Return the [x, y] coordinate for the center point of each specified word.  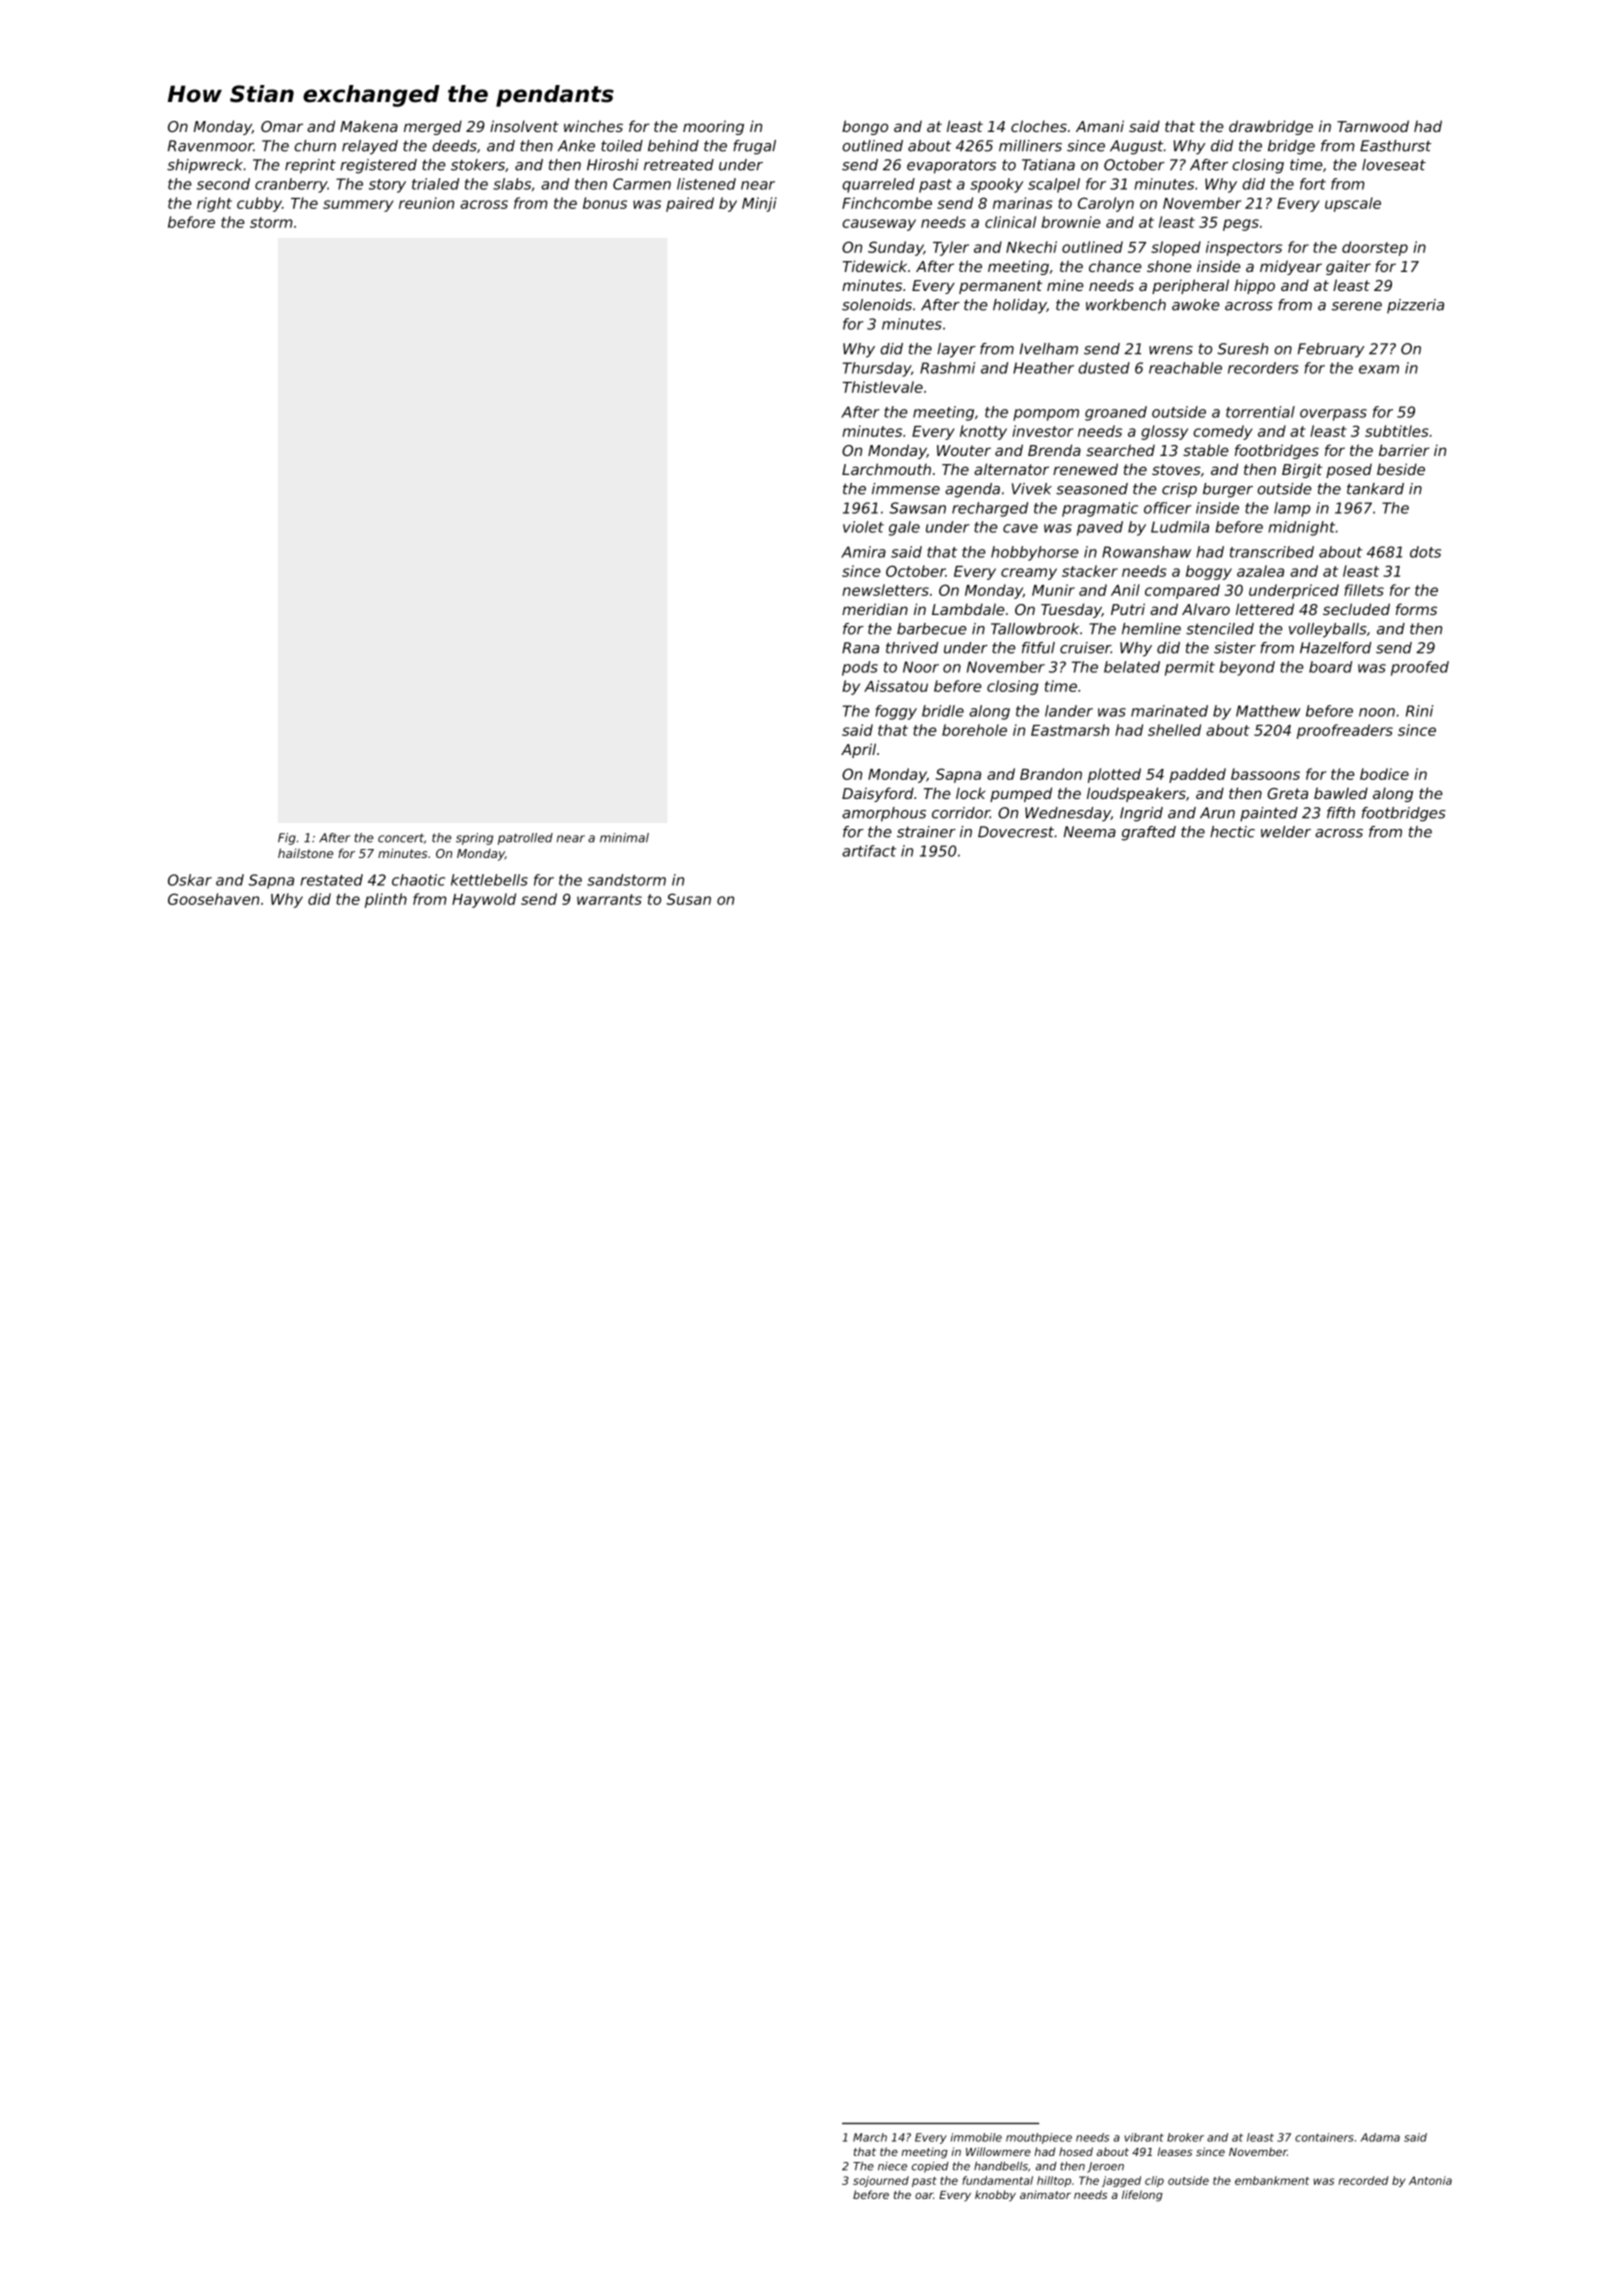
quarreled [878, 185]
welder [1286, 832]
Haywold [484, 900]
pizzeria [1415, 306]
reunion [426, 203]
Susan [688, 899]
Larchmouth [886, 469]
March [870, 2137]
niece [892, 2166]
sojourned [881, 2181]
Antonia [1430, 2180]
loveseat [1394, 165]
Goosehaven [213, 899]
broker [1185, 2137]
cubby [259, 204]
